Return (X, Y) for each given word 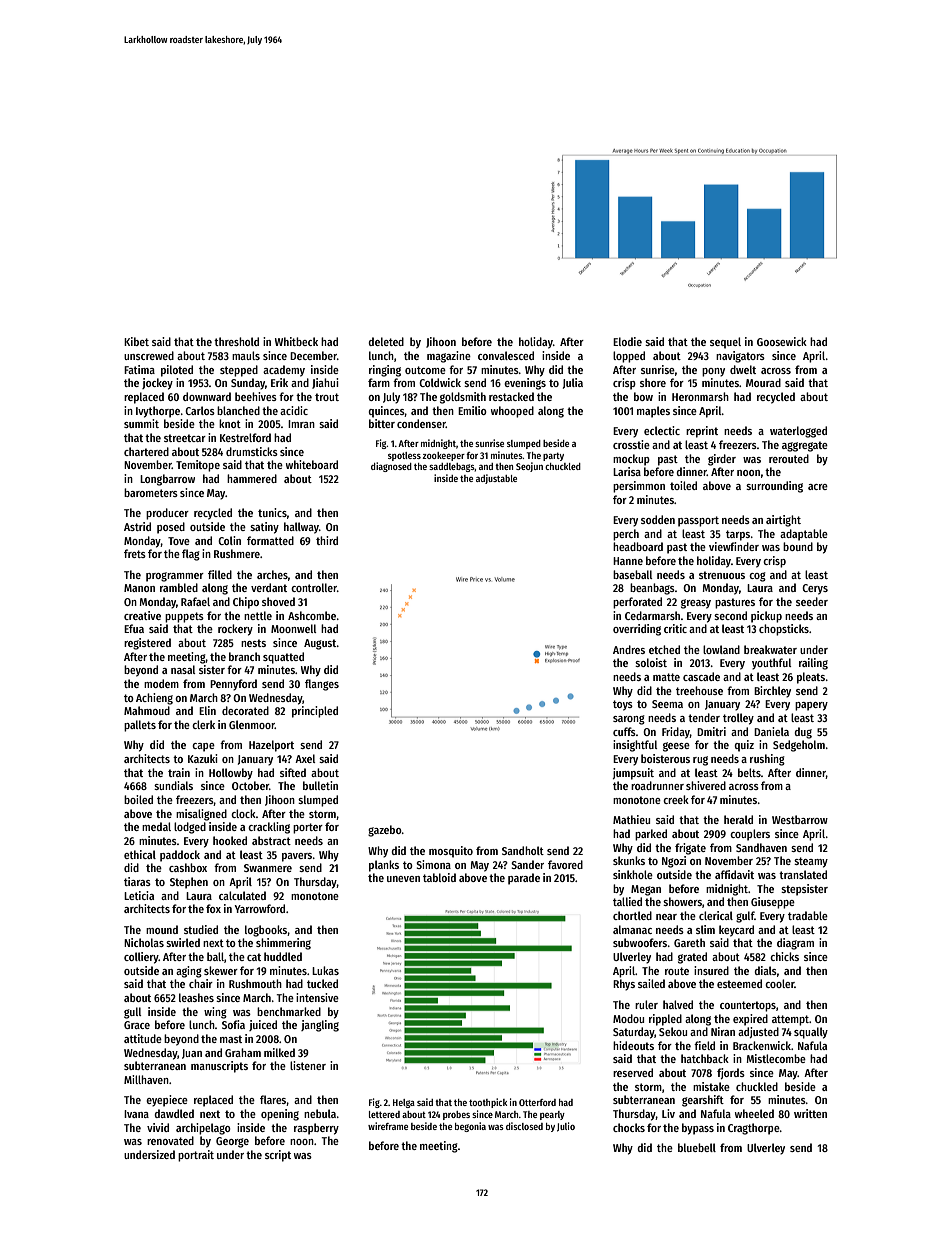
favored (565, 864)
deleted (386, 341)
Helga (404, 1103)
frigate (690, 849)
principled (315, 712)
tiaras (137, 881)
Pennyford (233, 685)
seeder (812, 601)
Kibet (136, 341)
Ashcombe (312, 615)
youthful (771, 664)
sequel (725, 343)
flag (191, 555)
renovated (170, 1140)
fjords (731, 1073)
